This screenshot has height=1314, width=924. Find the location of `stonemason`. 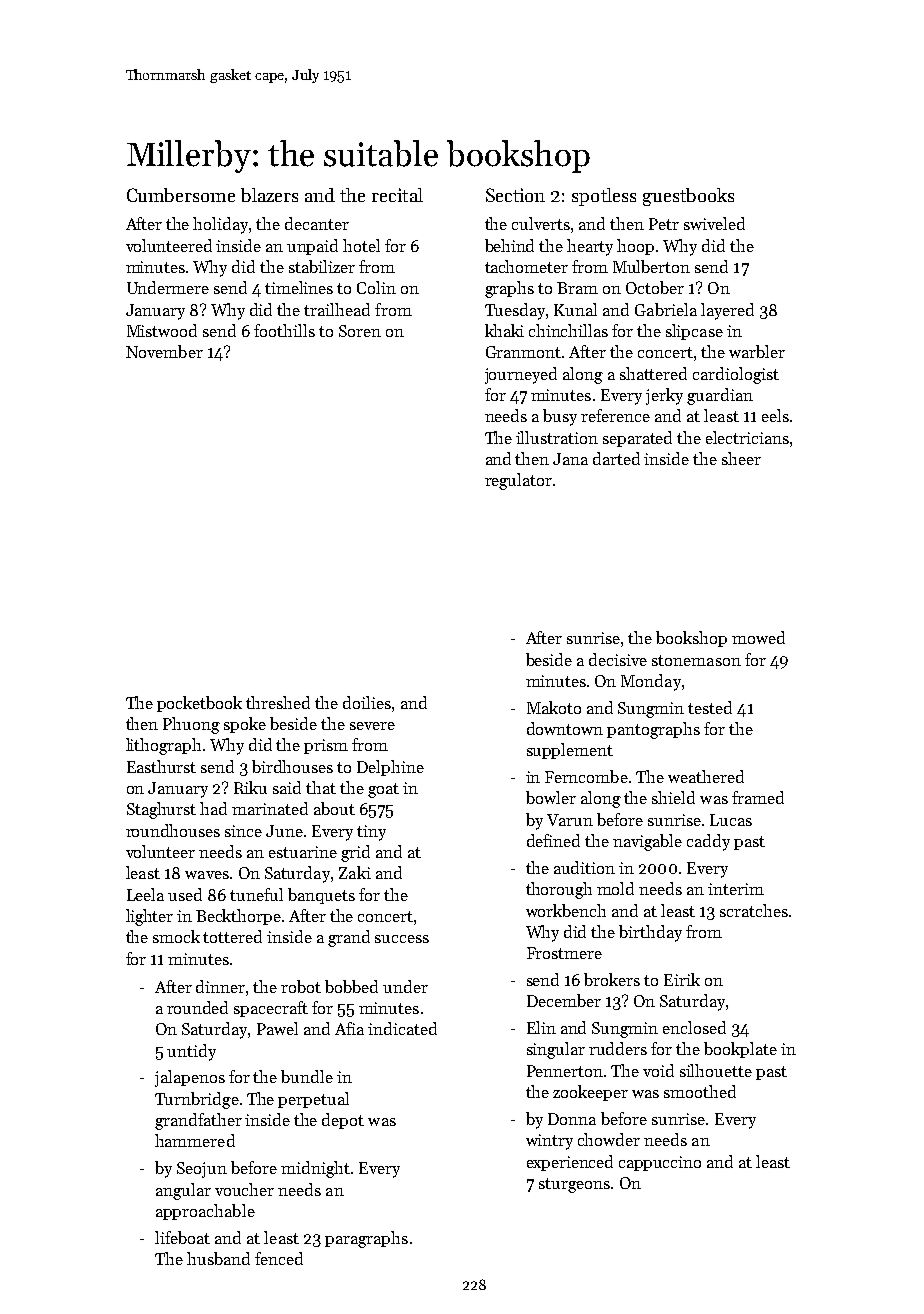

stonemason is located at coordinates (696, 660).
